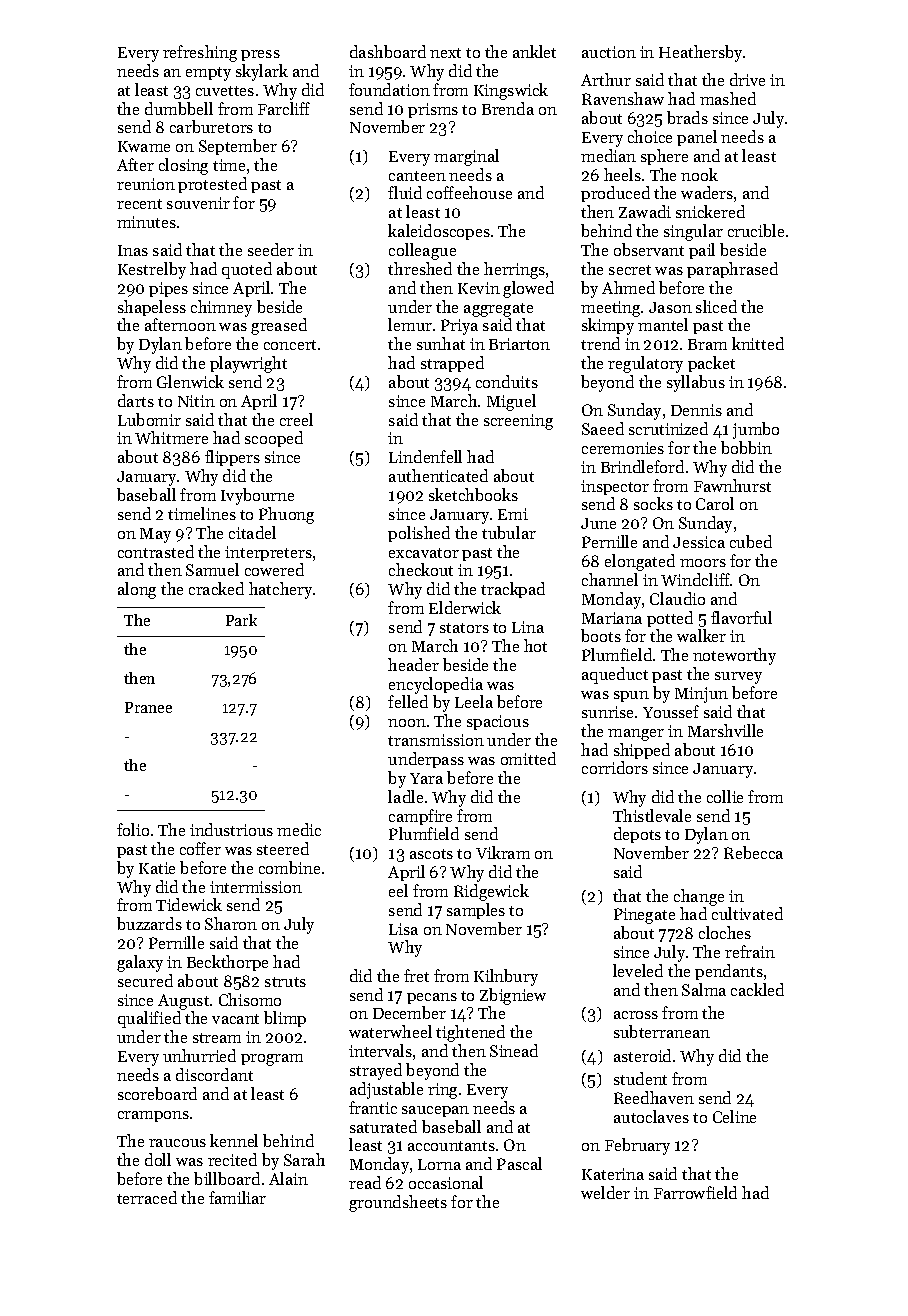 This screenshot has width=908, height=1316. I want to click on Heathersby, so click(701, 53).
